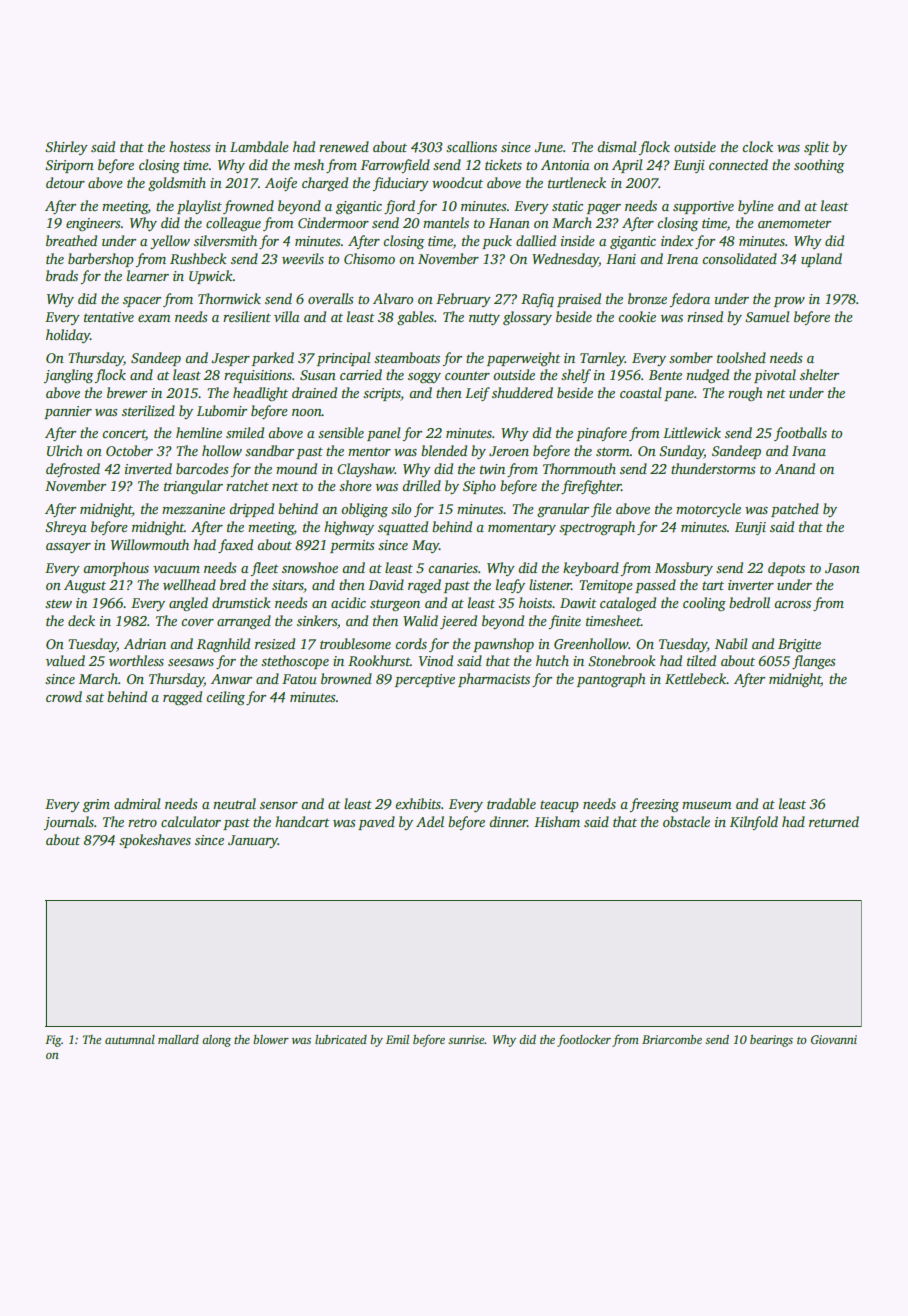 The image size is (908, 1316). I want to click on detour, so click(65, 182).
